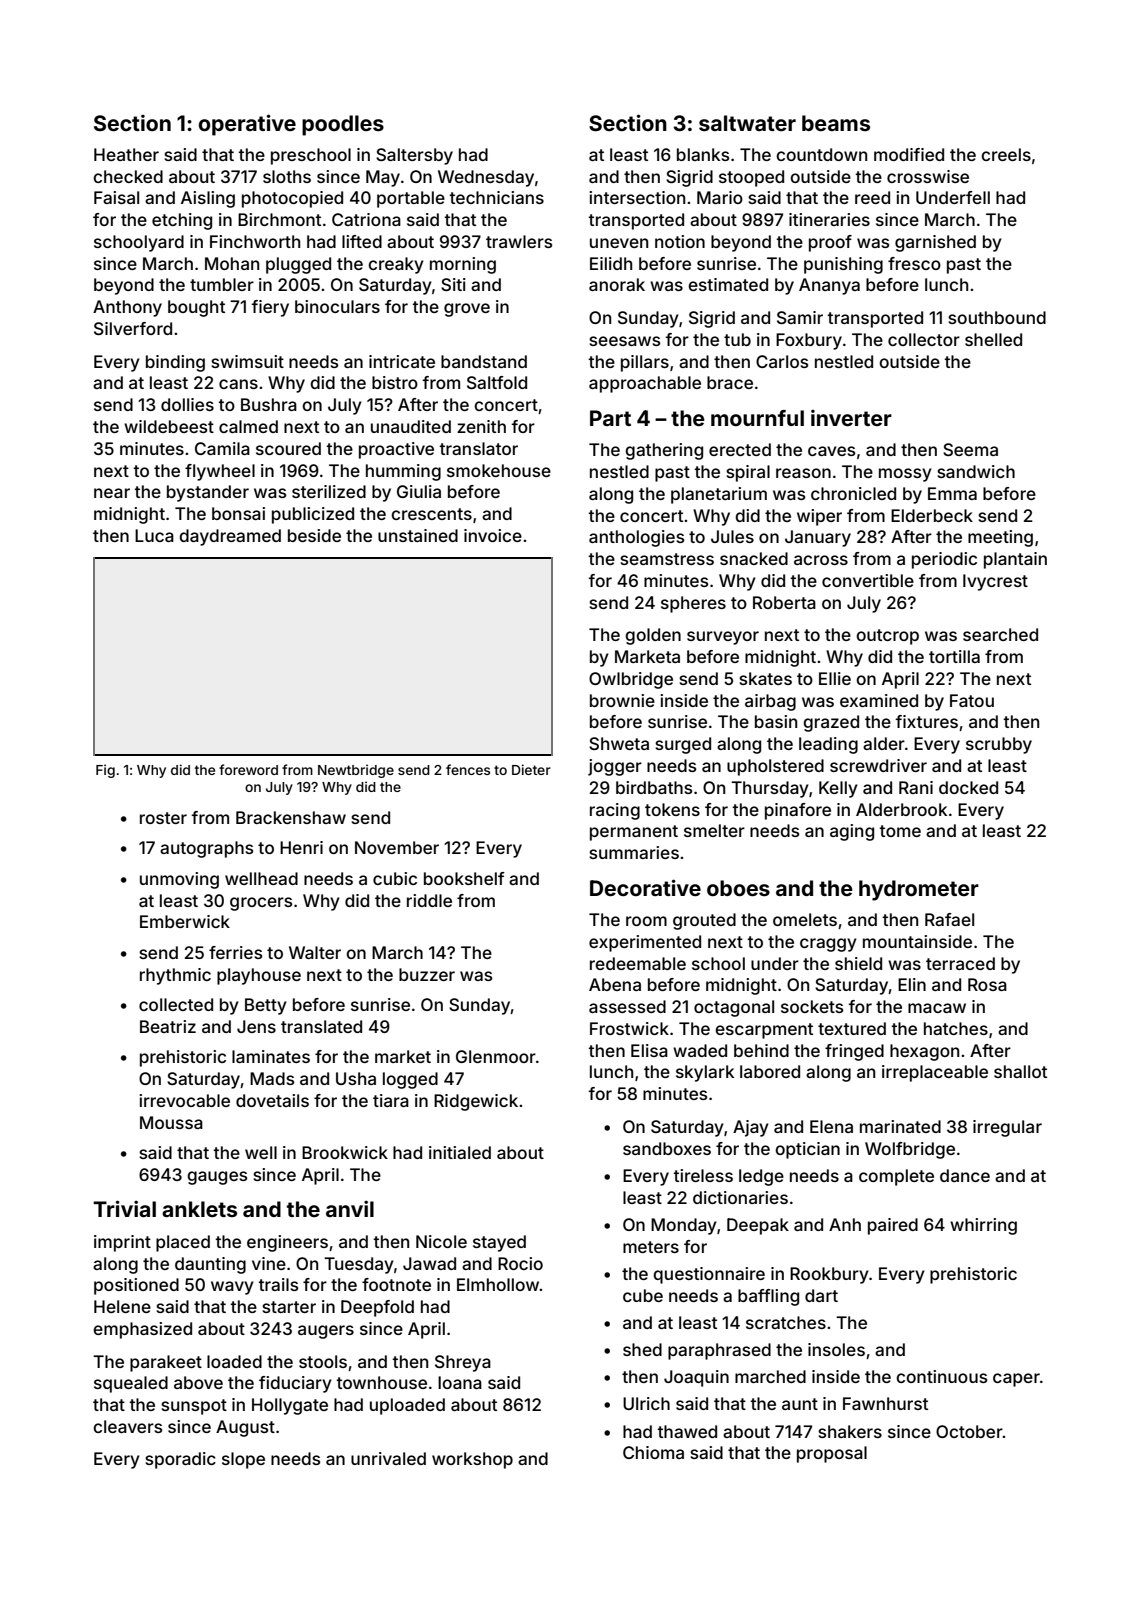 This document has width=1142, height=1616. I want to click on Abena, so click(615, 984).
